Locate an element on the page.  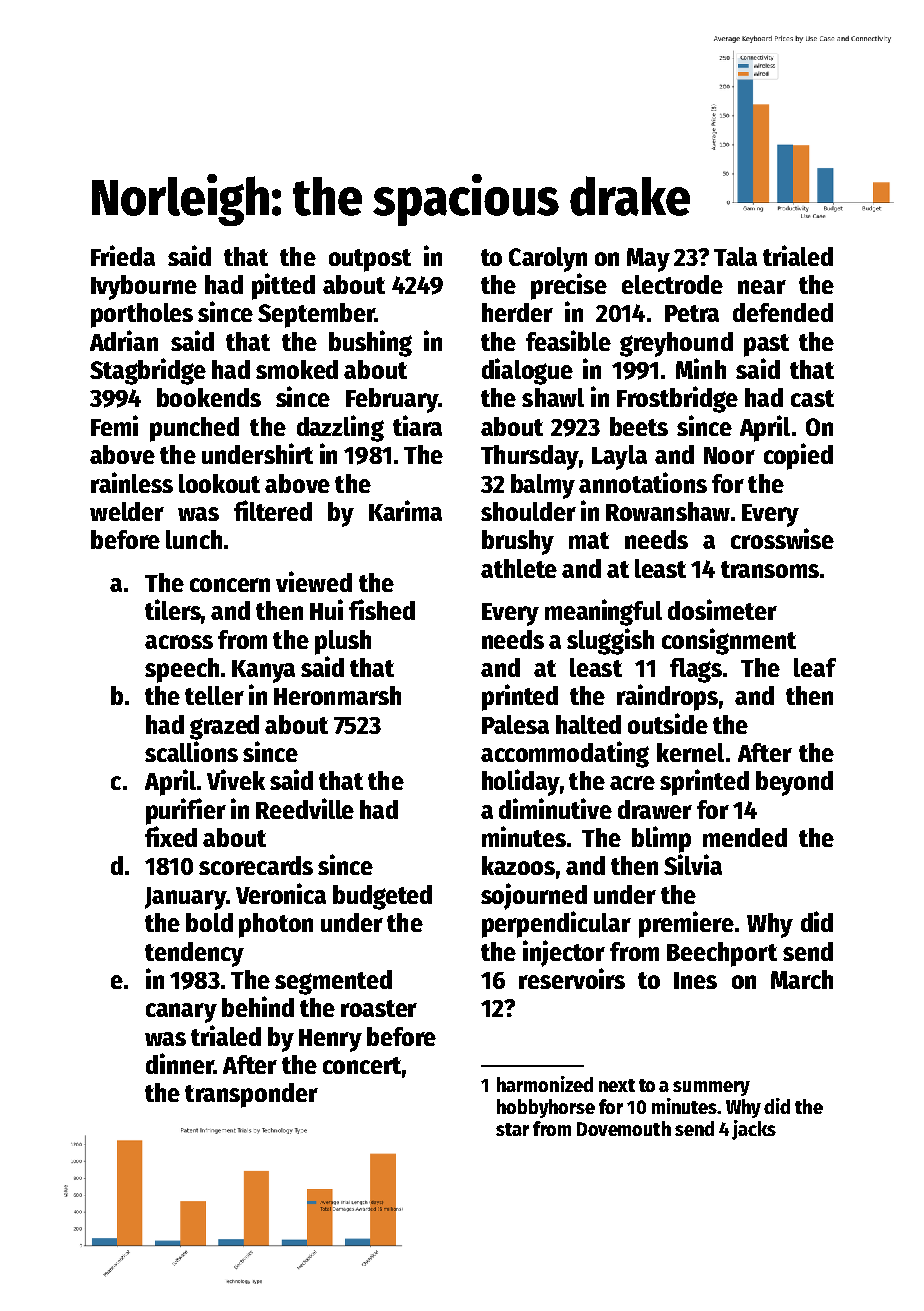
crosswise is located at coordinates (782, 538).
